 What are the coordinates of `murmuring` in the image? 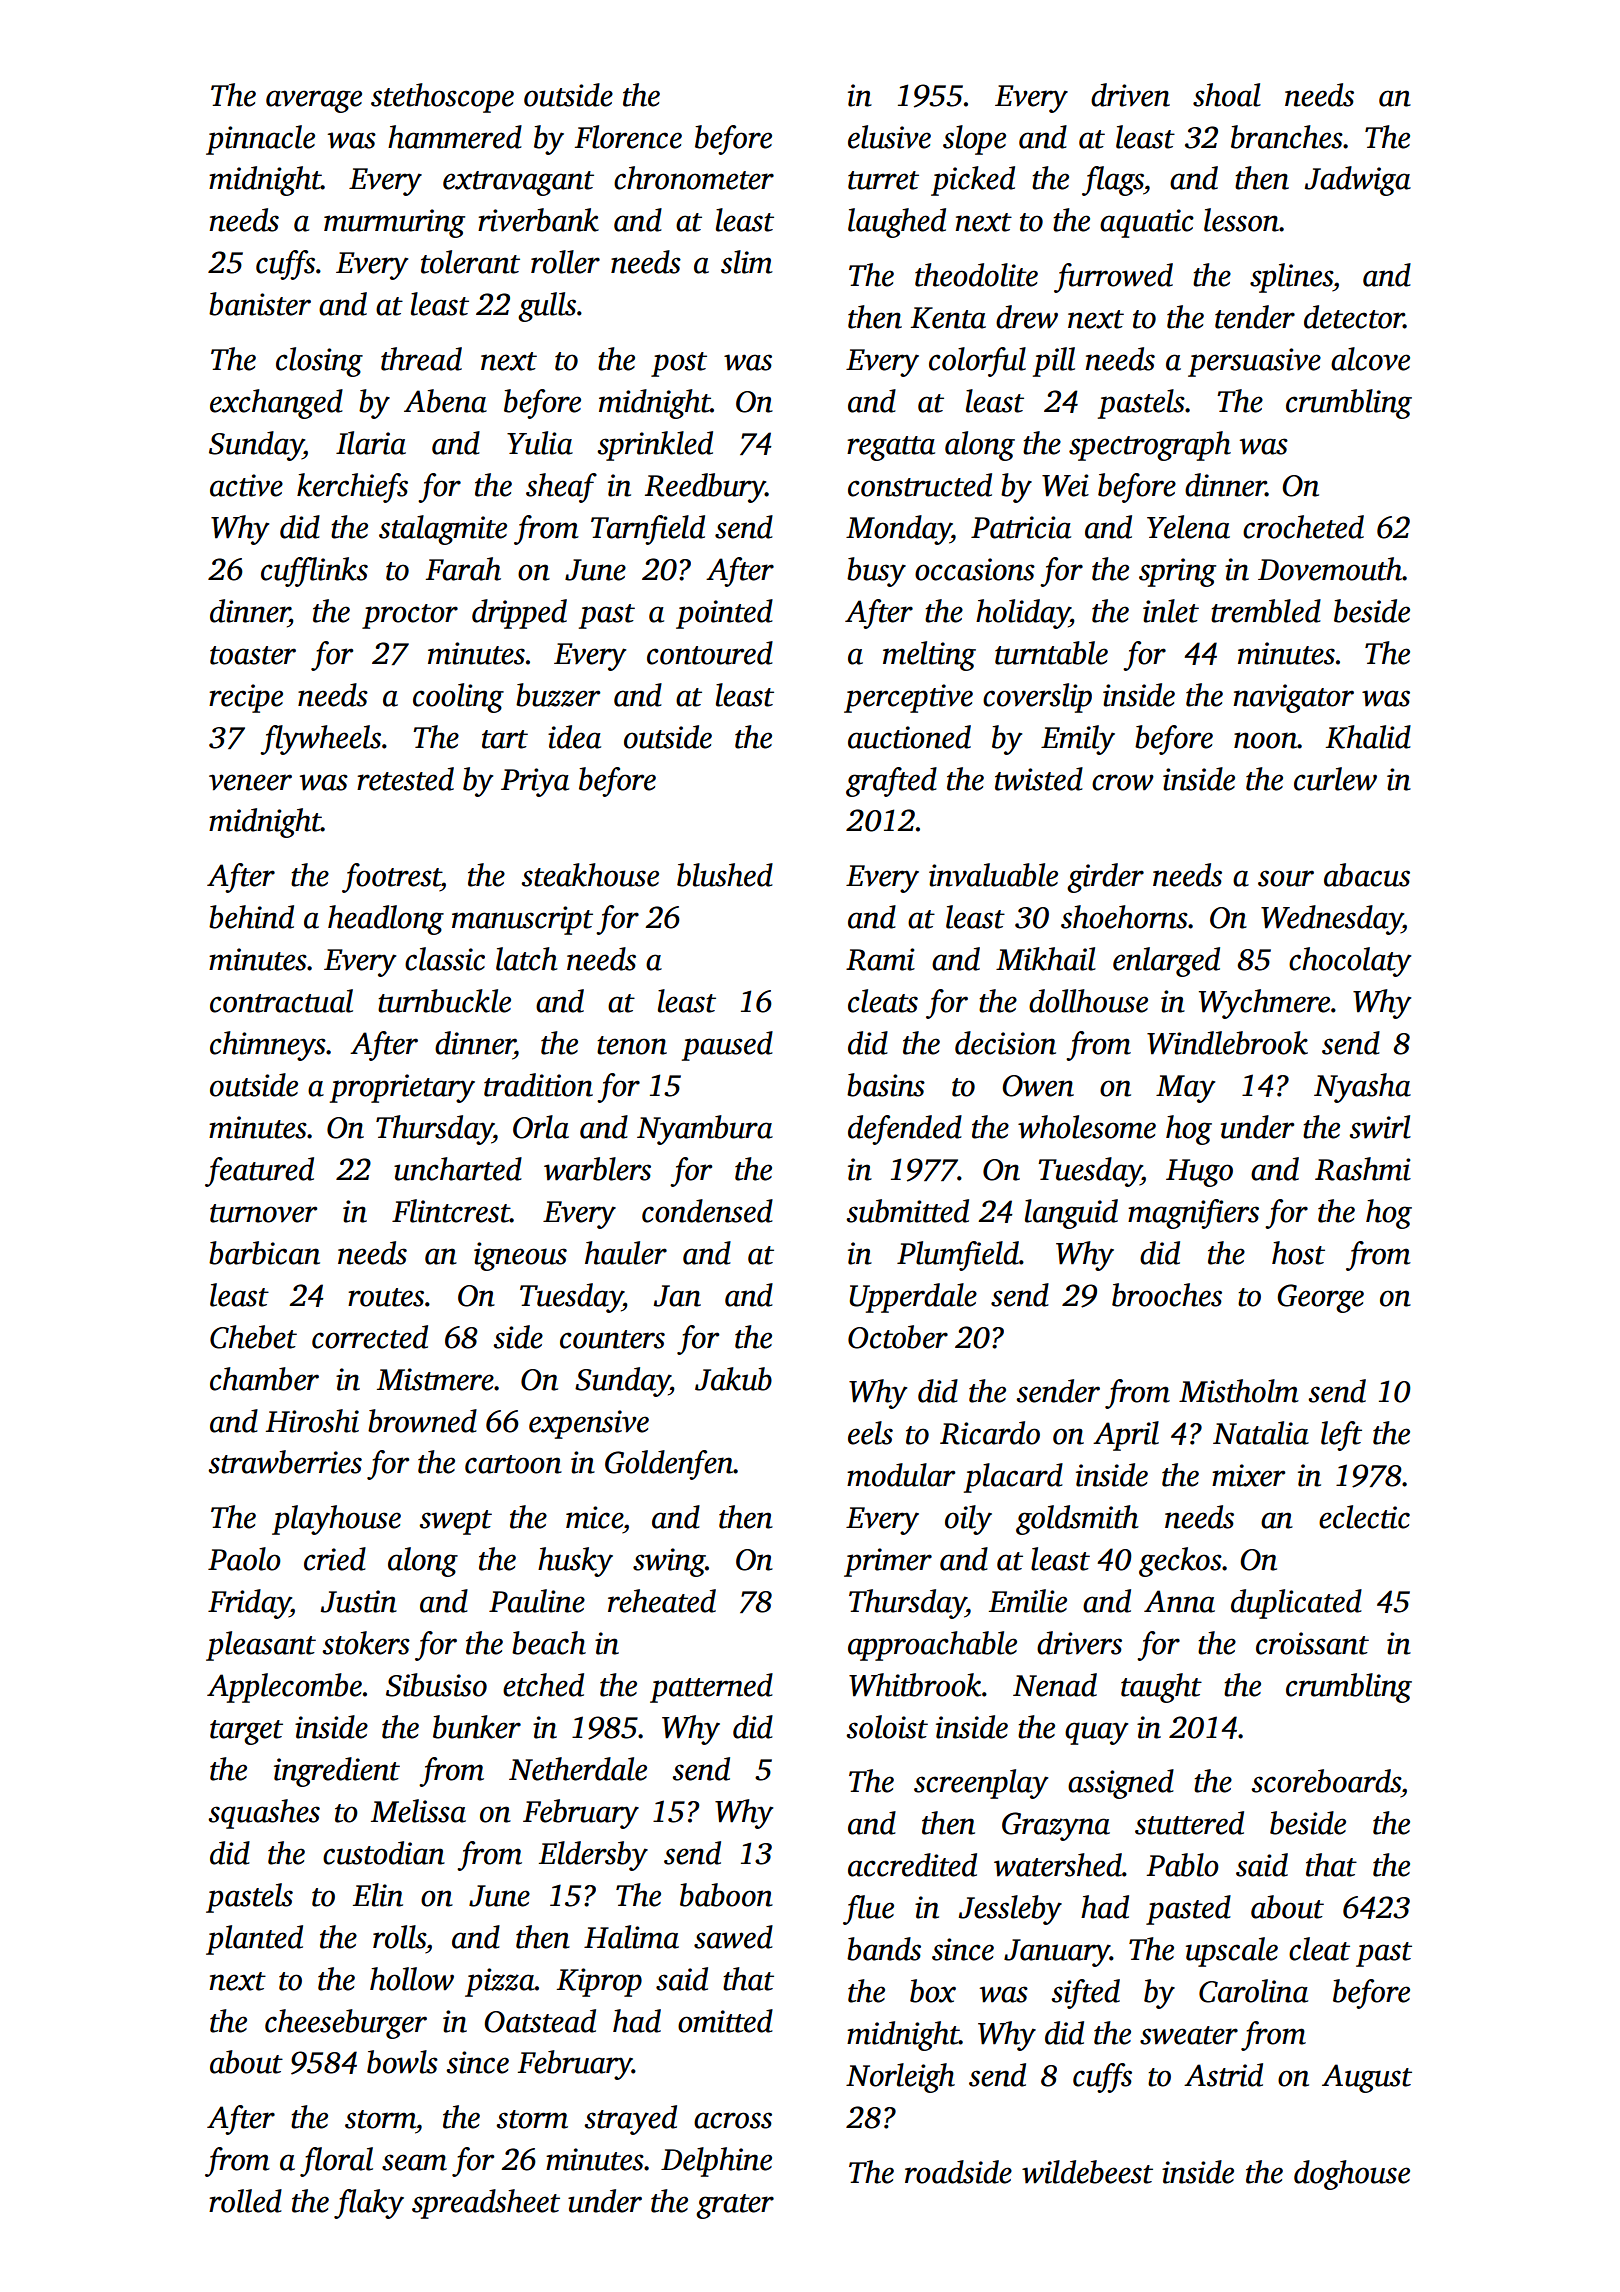 It's located at (394, 223).
